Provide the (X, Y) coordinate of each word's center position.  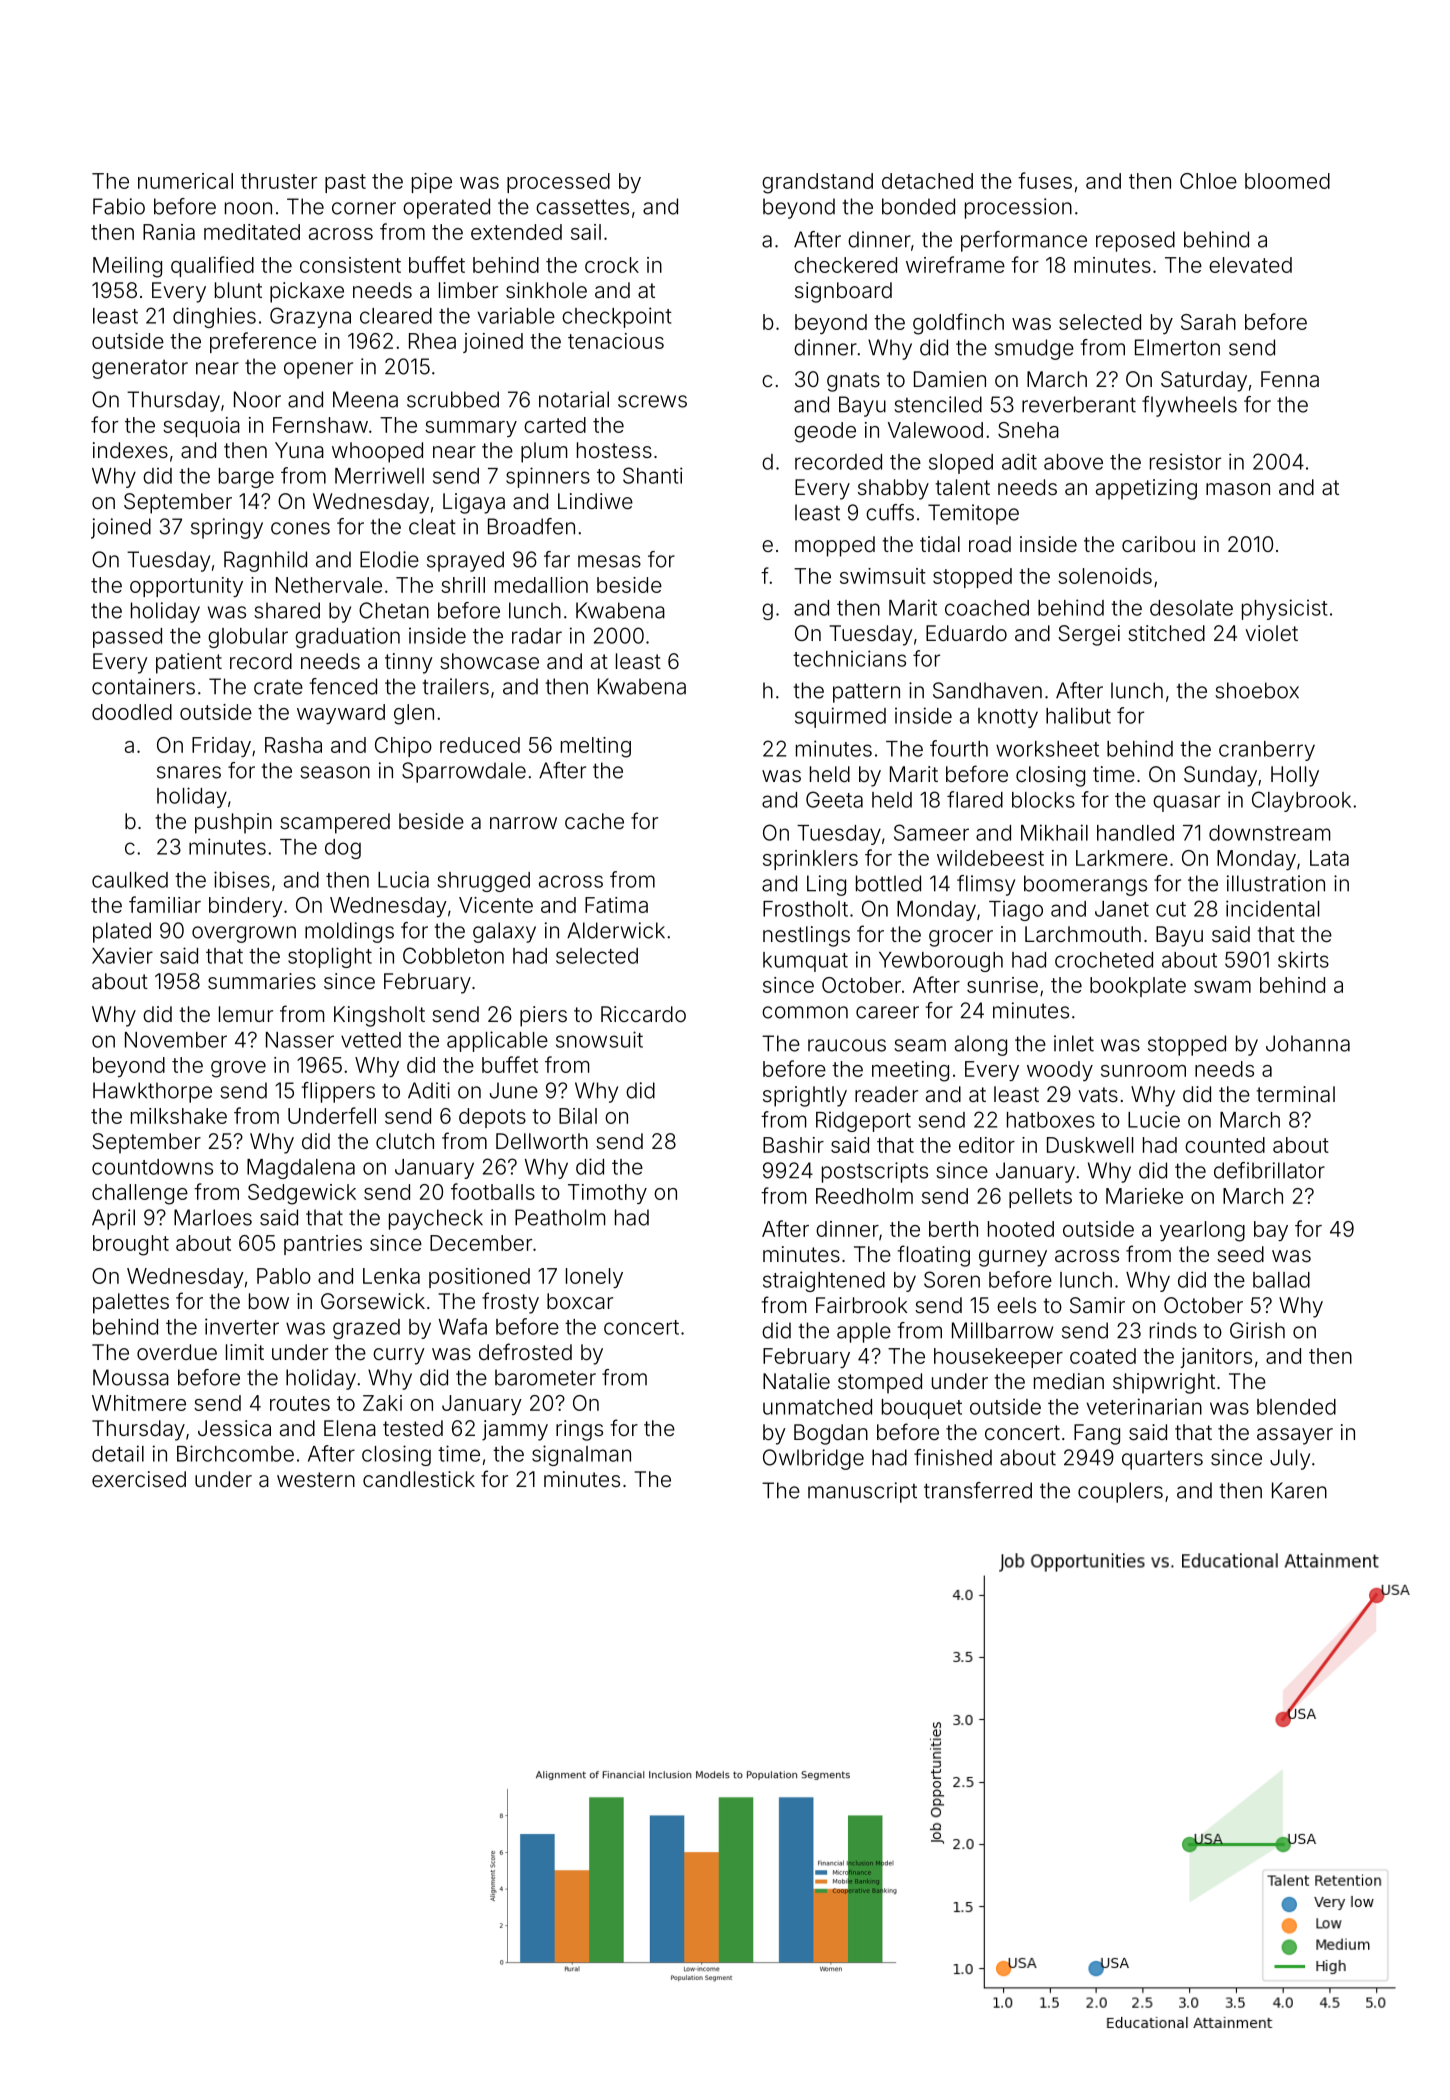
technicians (849, 658)
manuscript (862, 1492)
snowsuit (599, 1039)
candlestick (419, 1479)
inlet (1074, 1043)
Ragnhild (265, 561)
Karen (1299, 1490)
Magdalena (301, 1169)
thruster (279, 181)
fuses (1045, 180)
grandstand (817, 183)
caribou (1158, 544)
